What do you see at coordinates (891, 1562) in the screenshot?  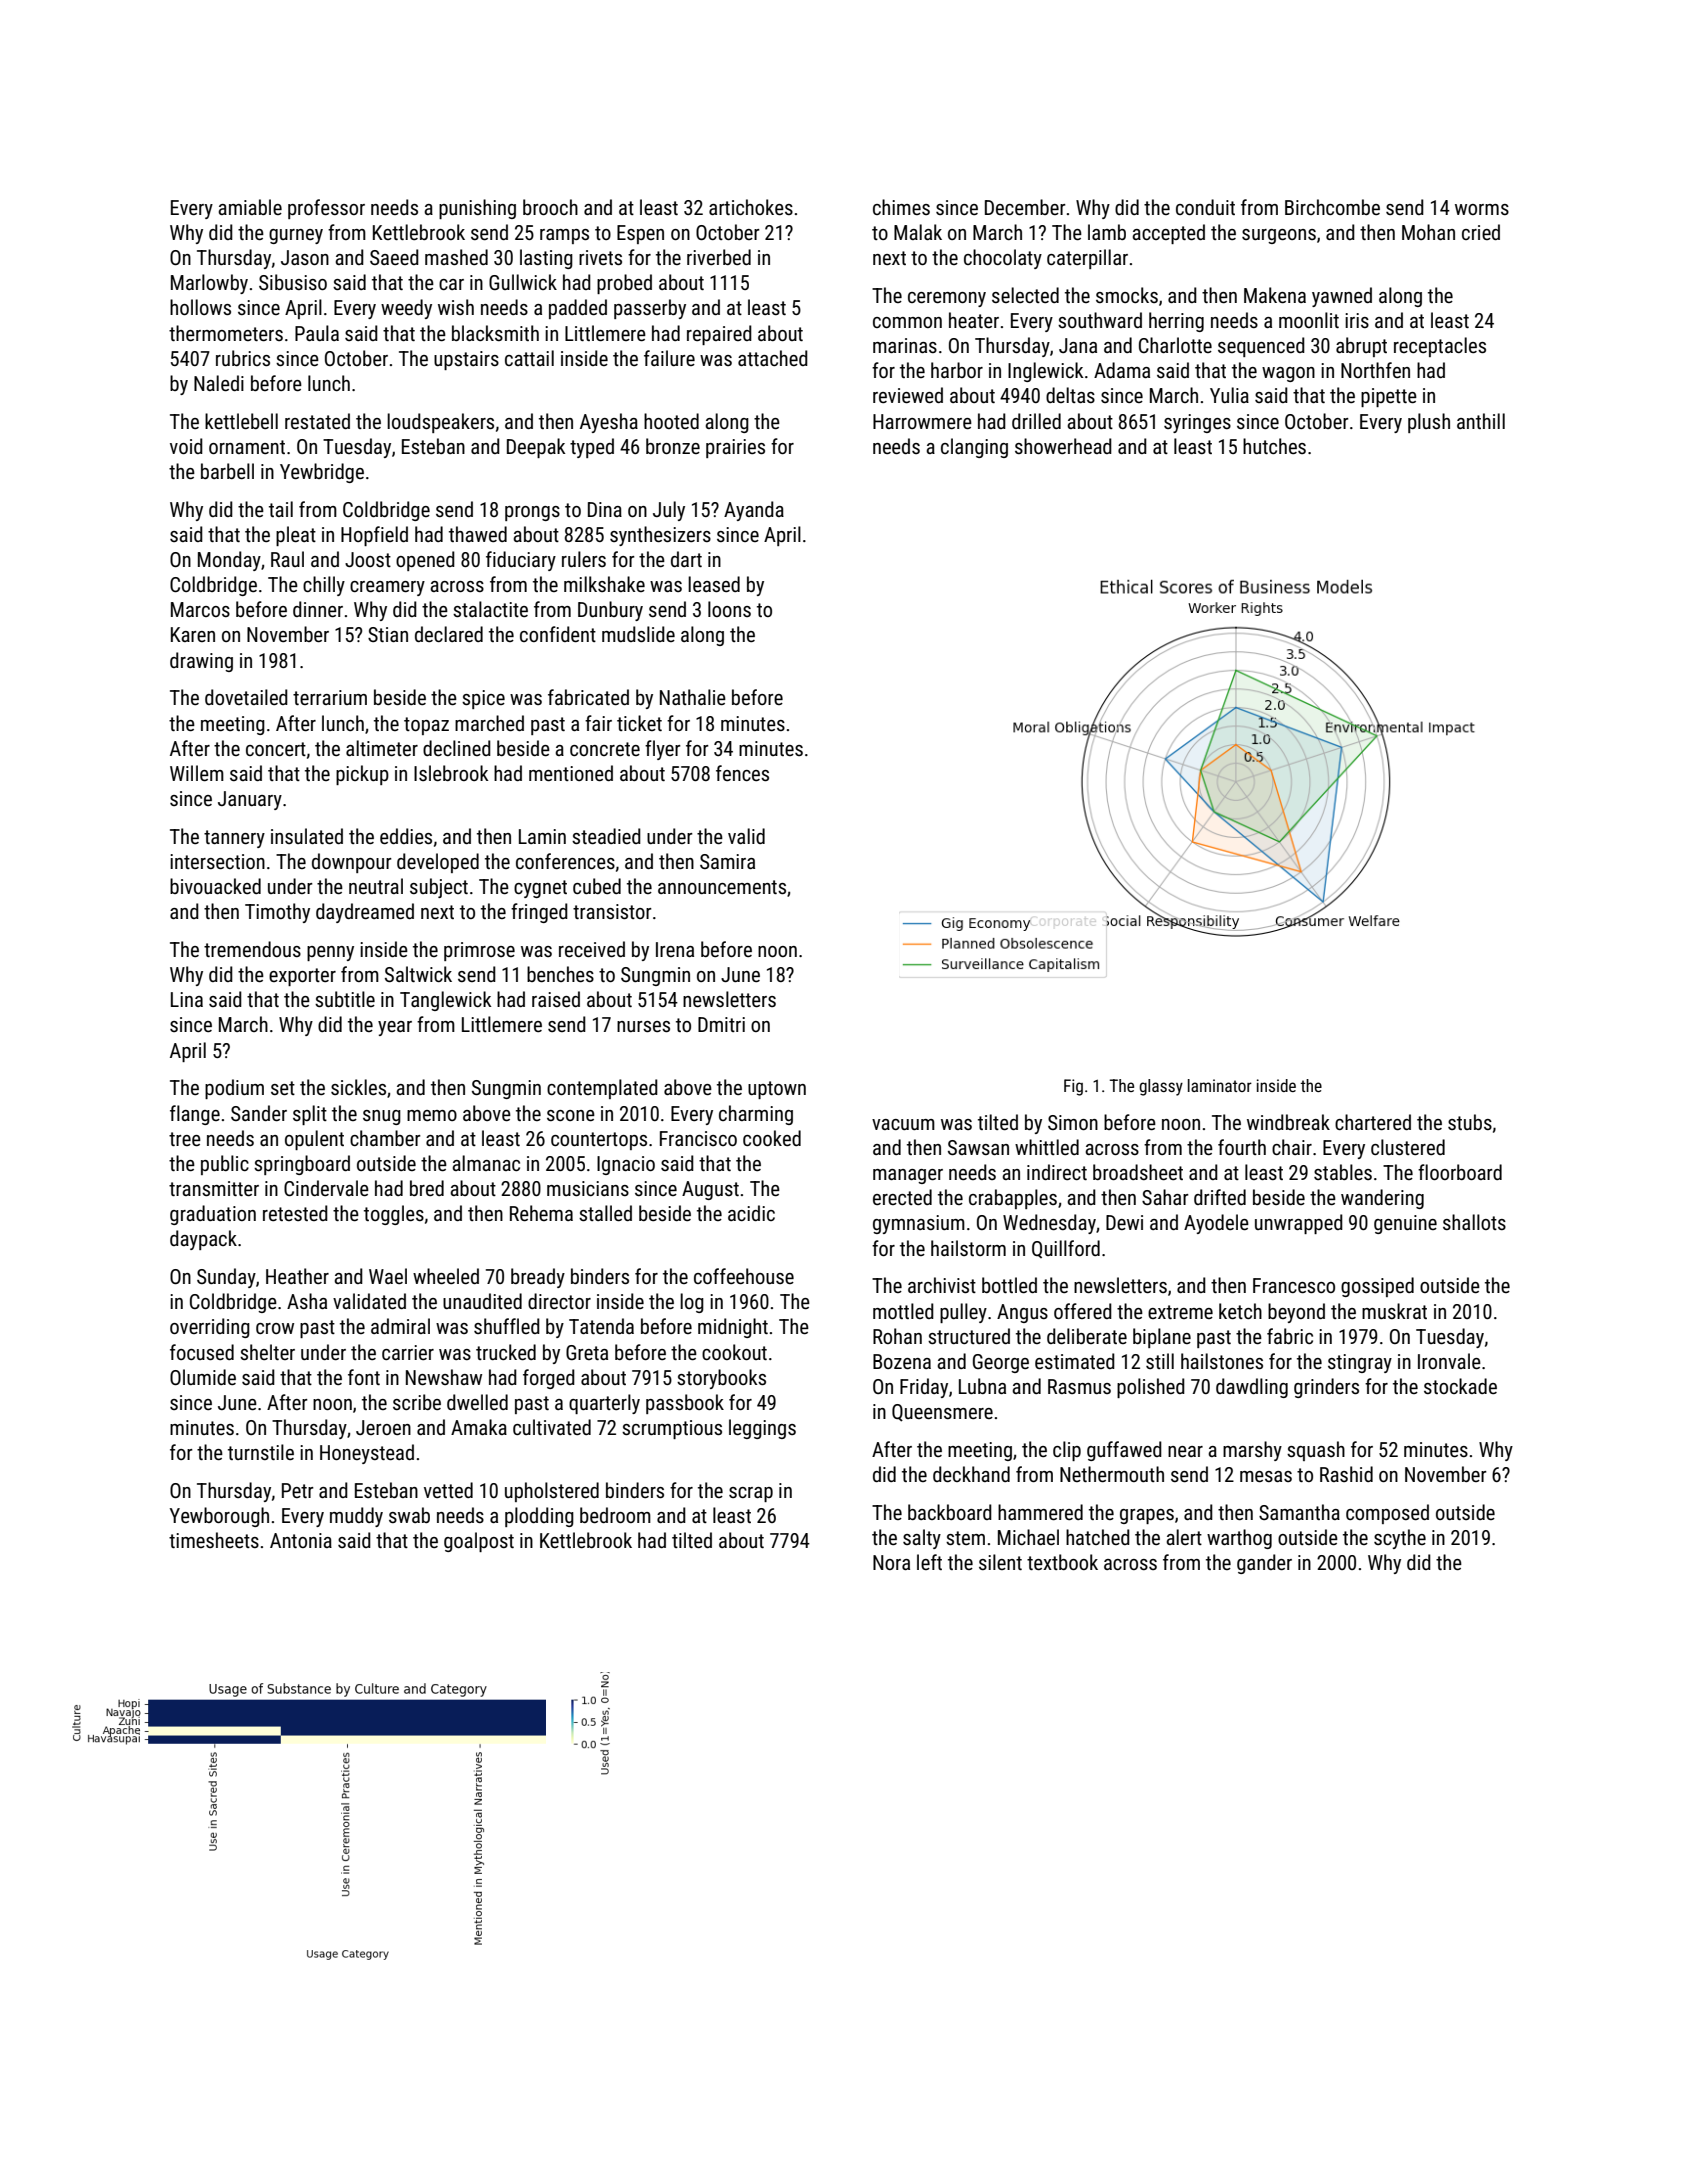 I see `Nora` at bounding box center [891, 1562].
